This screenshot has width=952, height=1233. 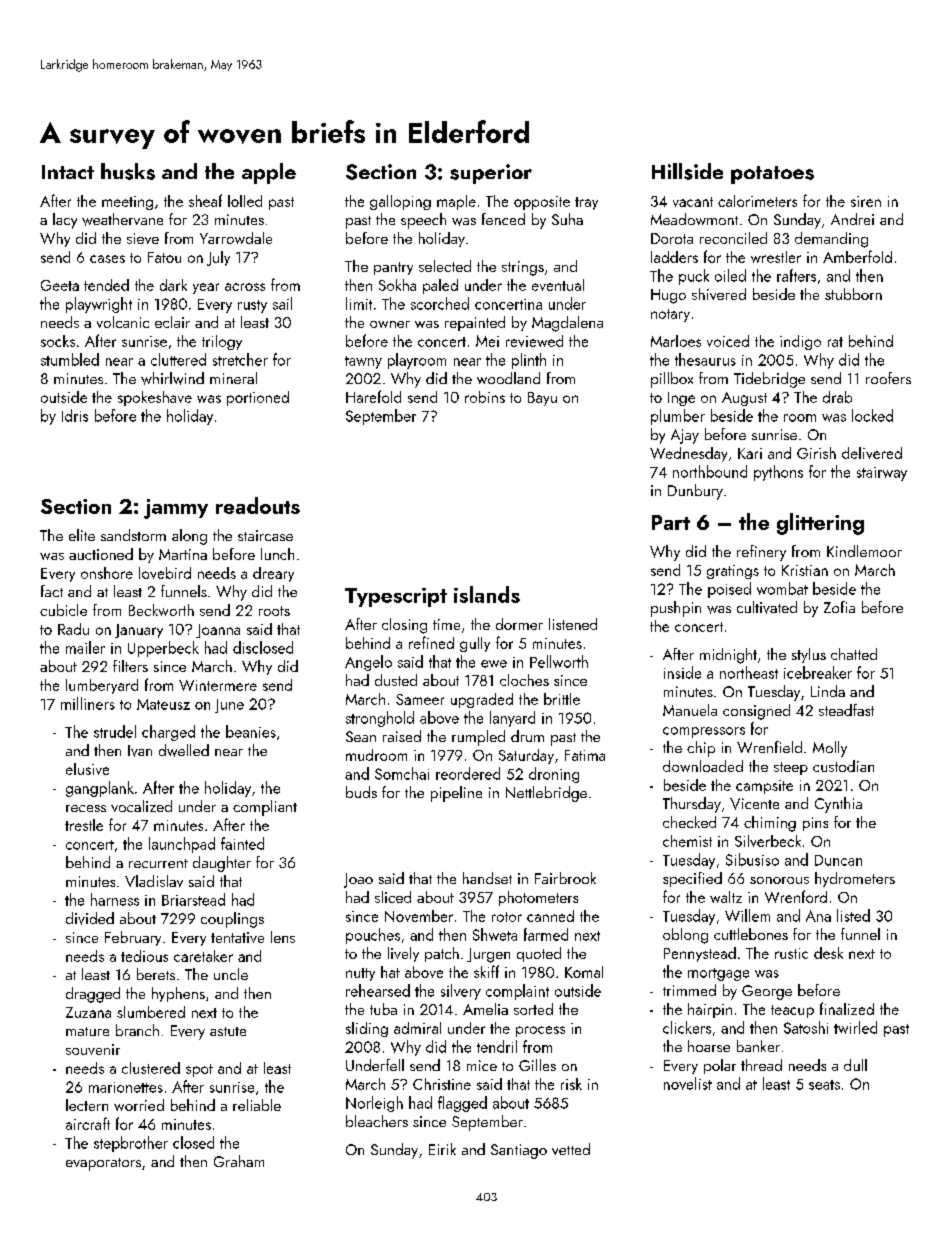 I want to click on portioned, so click(x=258, y=398).
